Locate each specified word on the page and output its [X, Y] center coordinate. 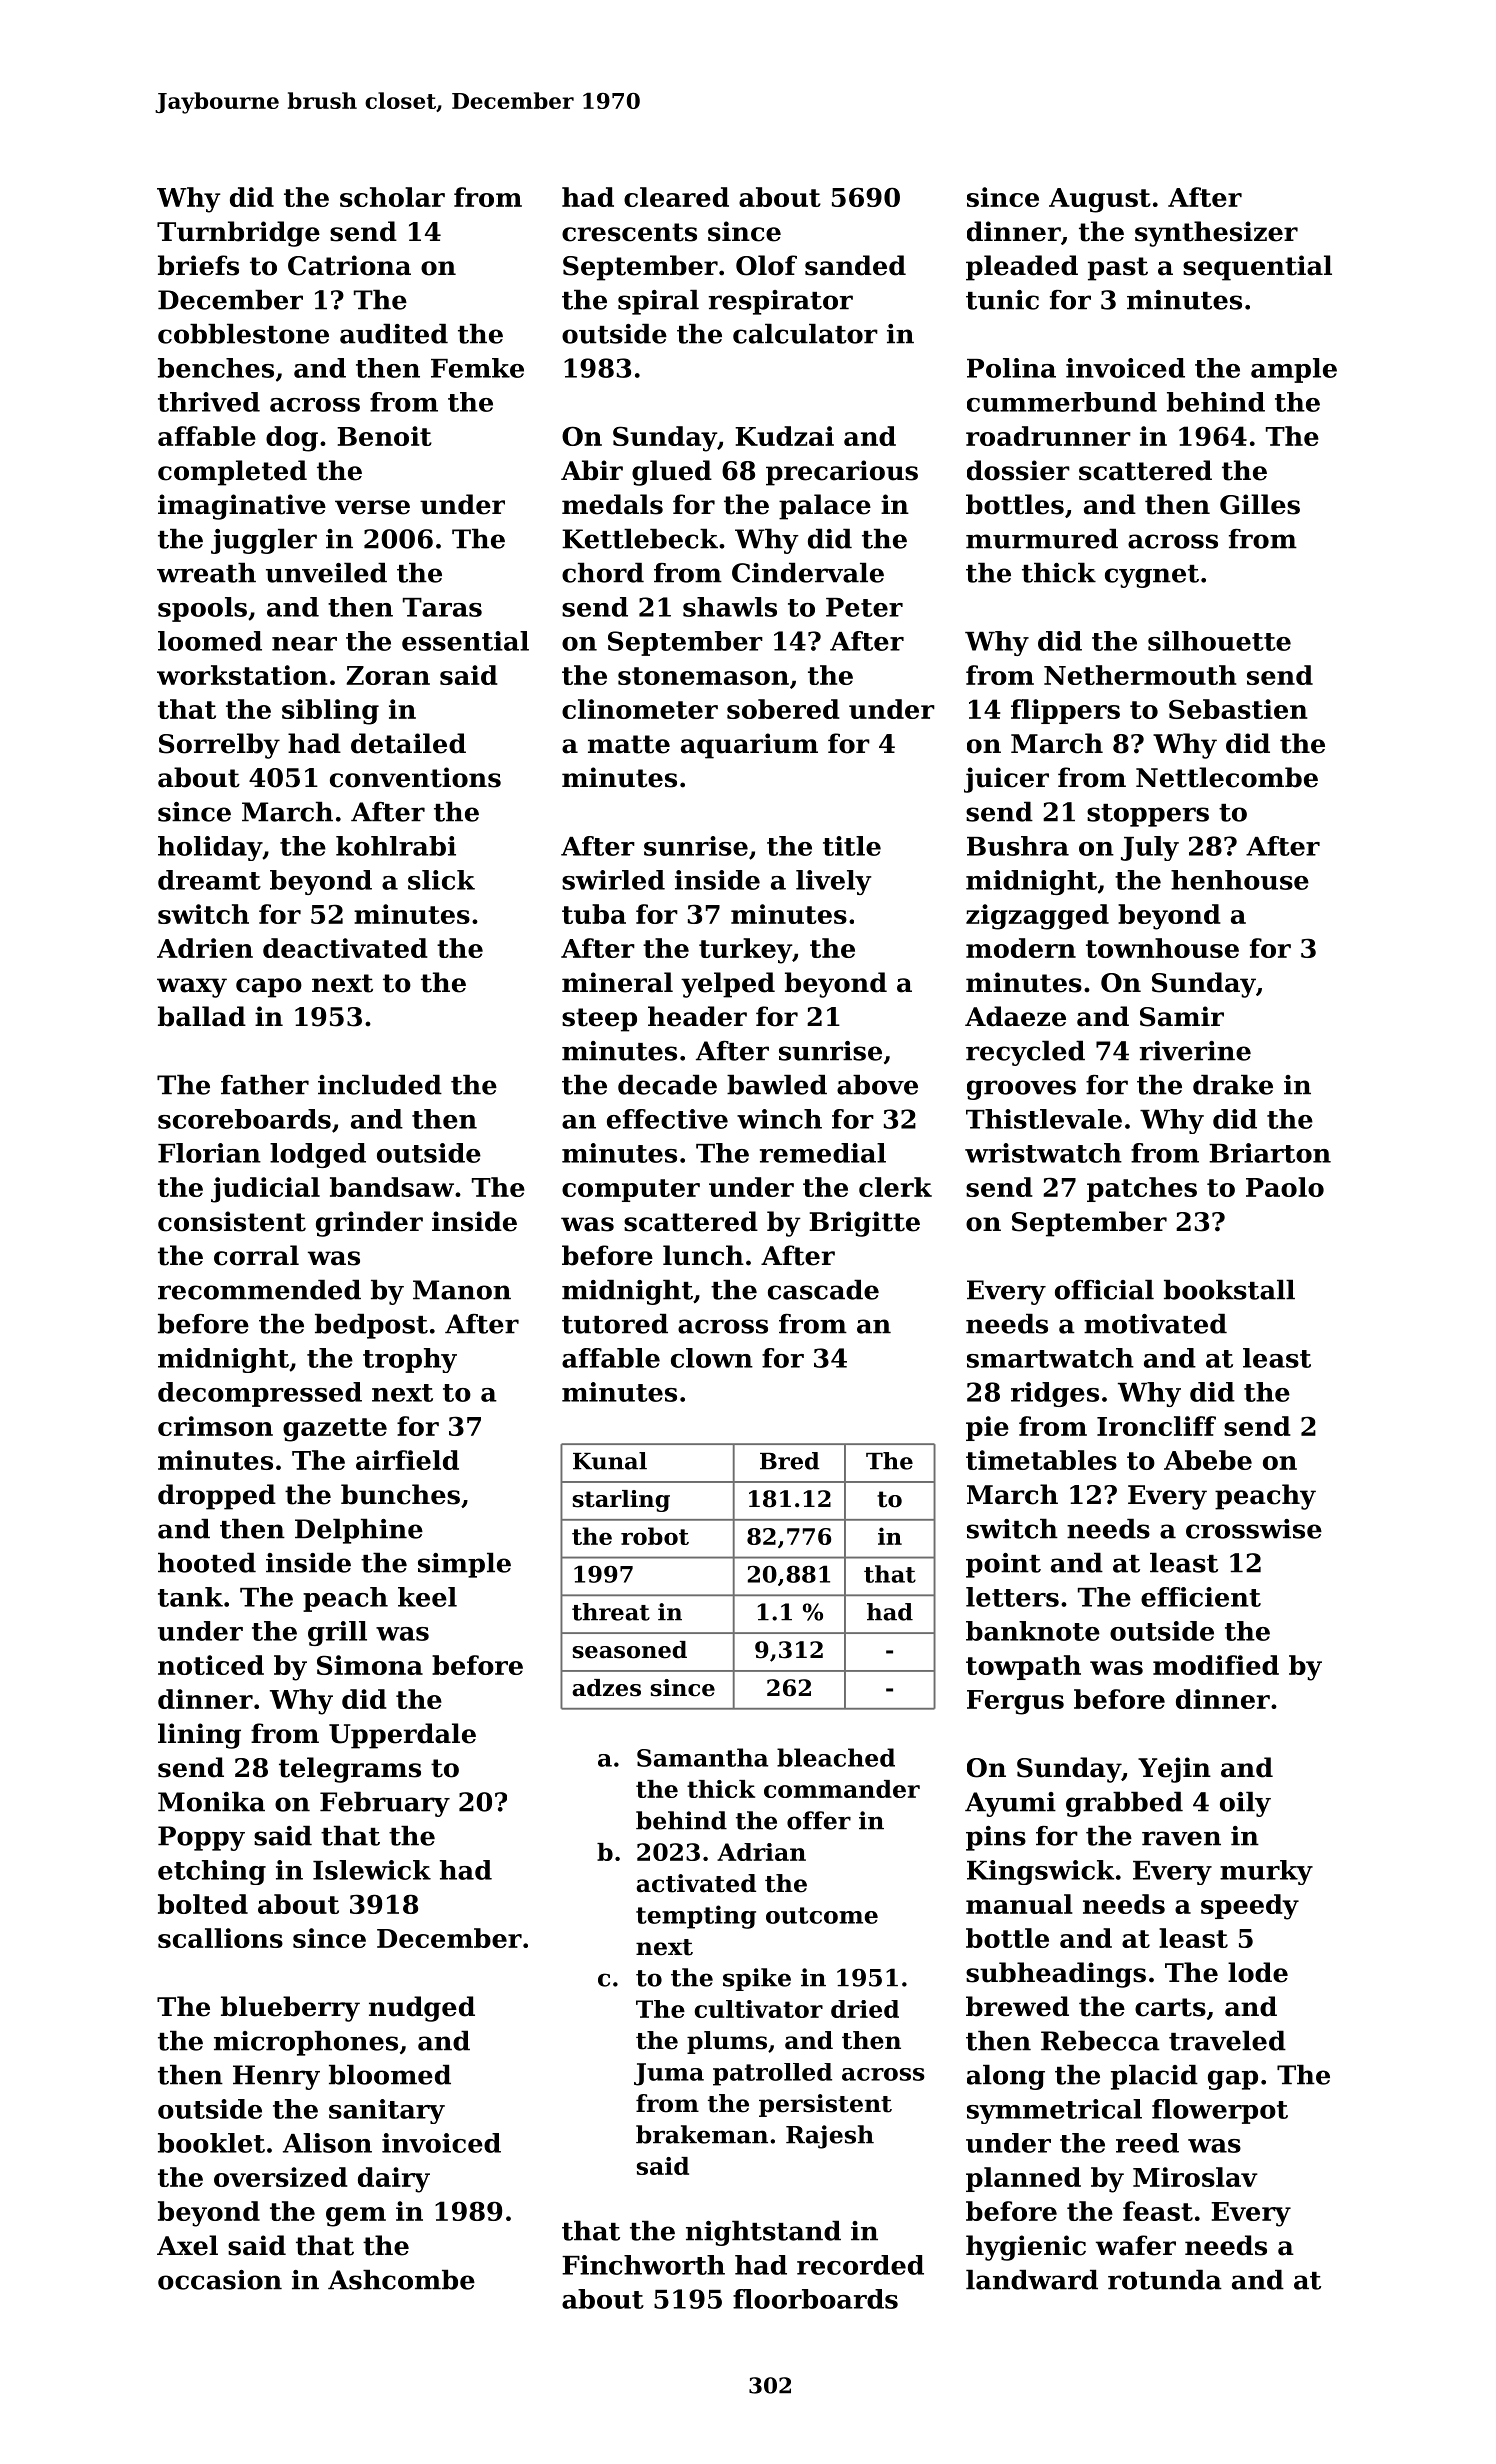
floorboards [815, 2299]
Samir [1182, 1016]
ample [1294, 370]
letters [1012, 1597]
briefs [198, 265]
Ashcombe [401, 2279]
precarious [842, 473]
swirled [613, 880]
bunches [400, 1494]
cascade [823, 1289]
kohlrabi [396, 846]
